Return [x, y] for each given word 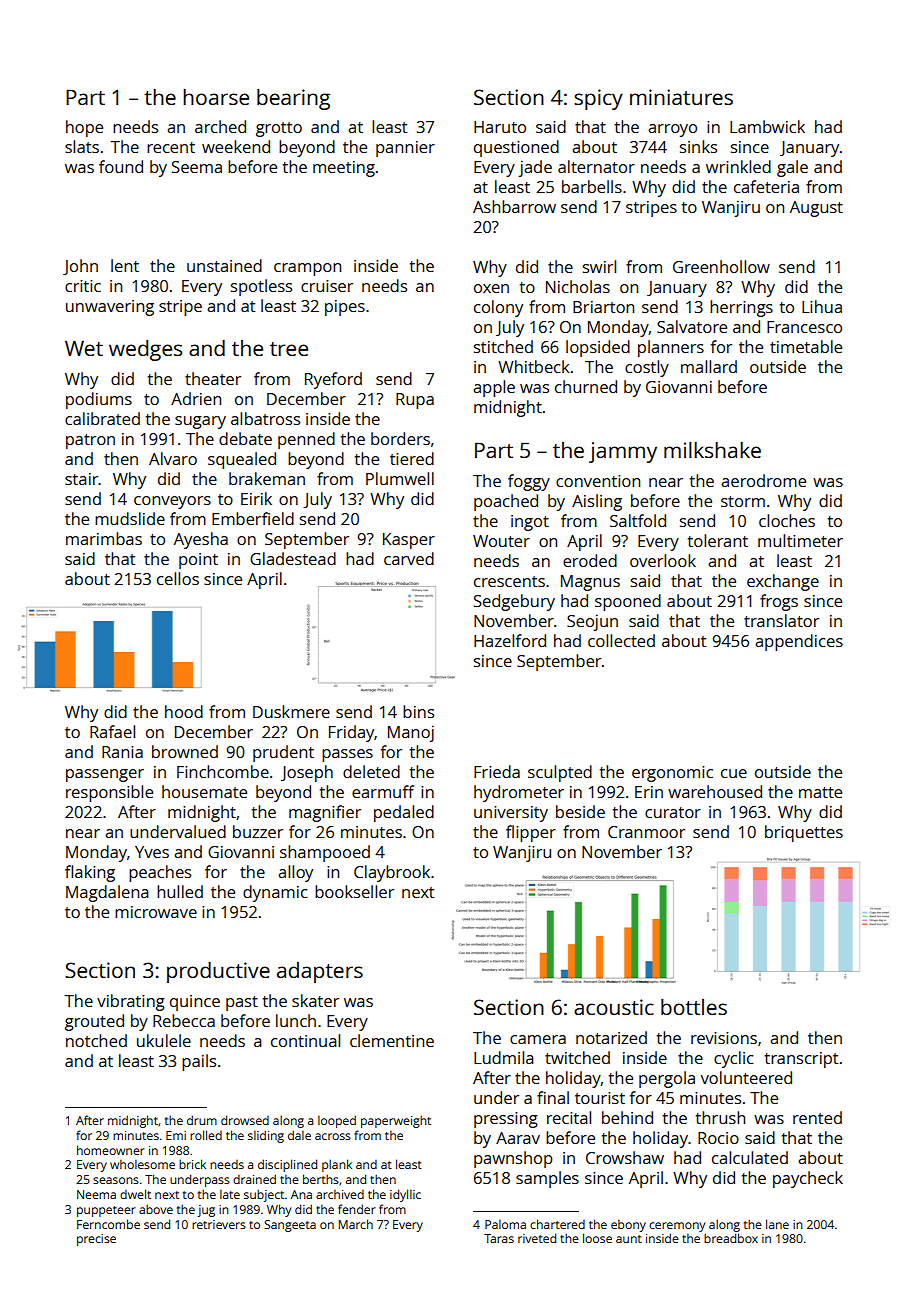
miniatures [681, 97]
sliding [266, 1136]
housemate [204, 791]
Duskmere [291, 711]
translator [781, 620]
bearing [293, 99]
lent [125, 265]
